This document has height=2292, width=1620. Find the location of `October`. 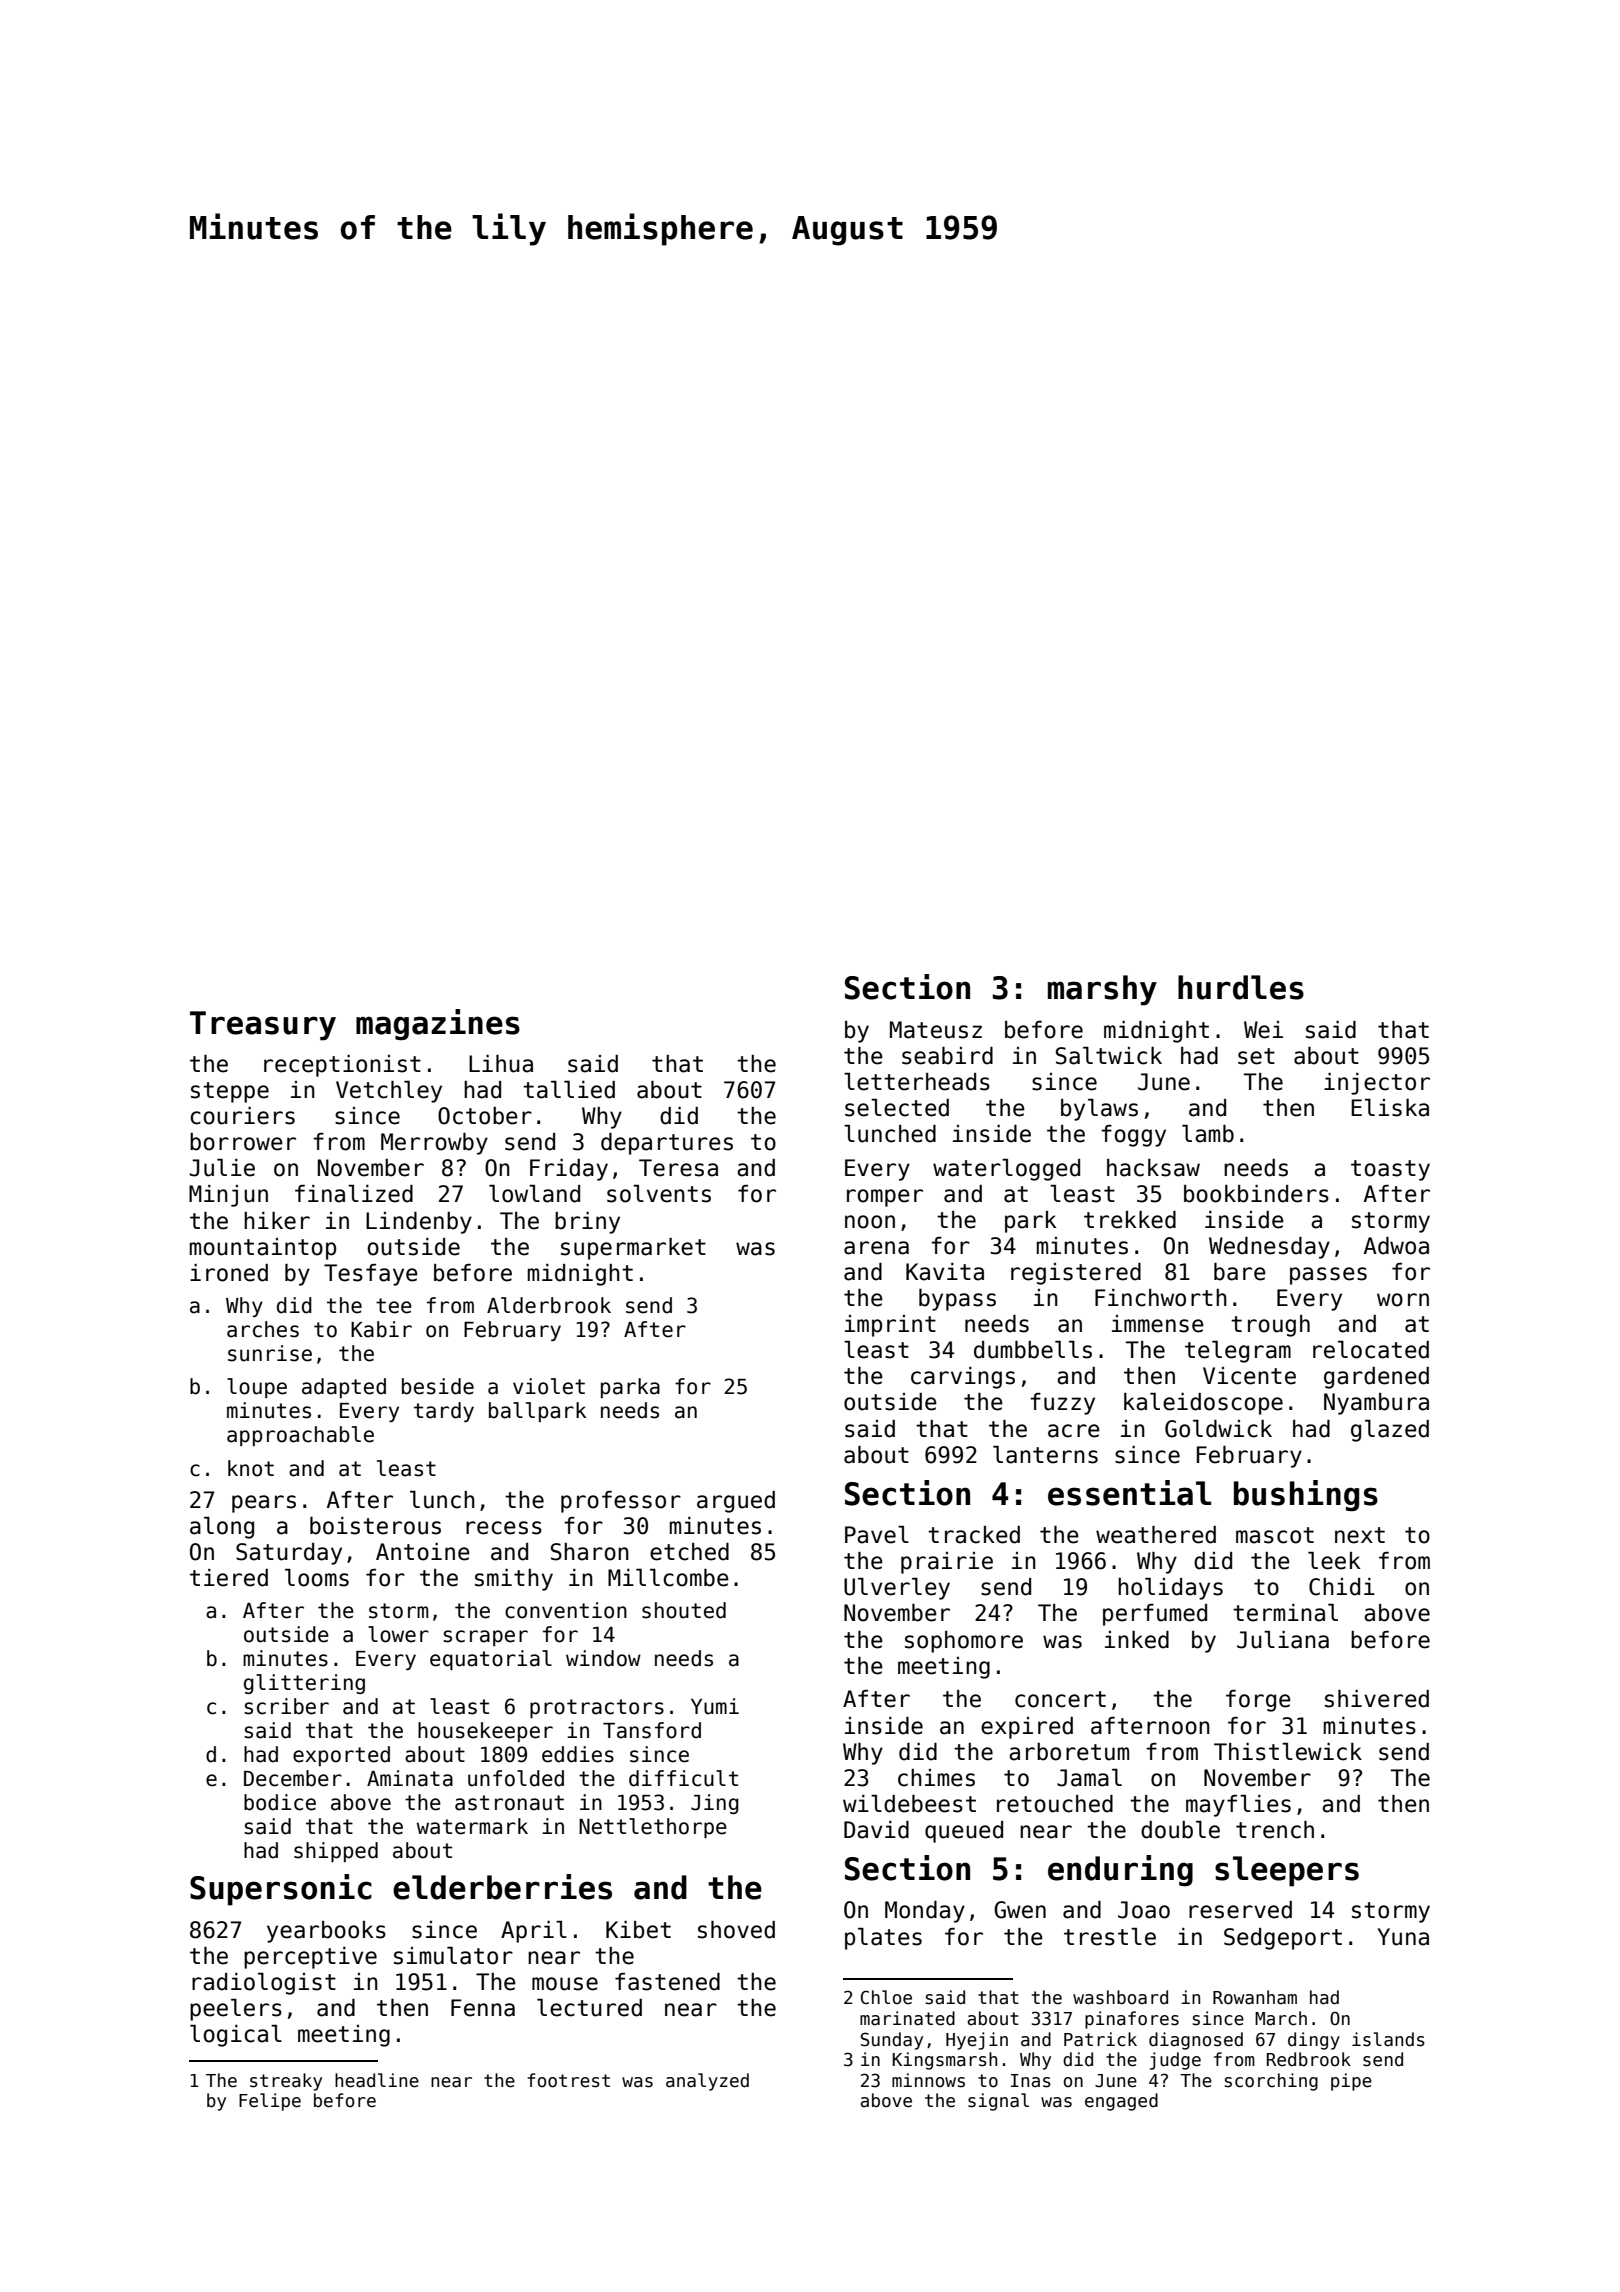

October is located at coordinates (485, 1116).
